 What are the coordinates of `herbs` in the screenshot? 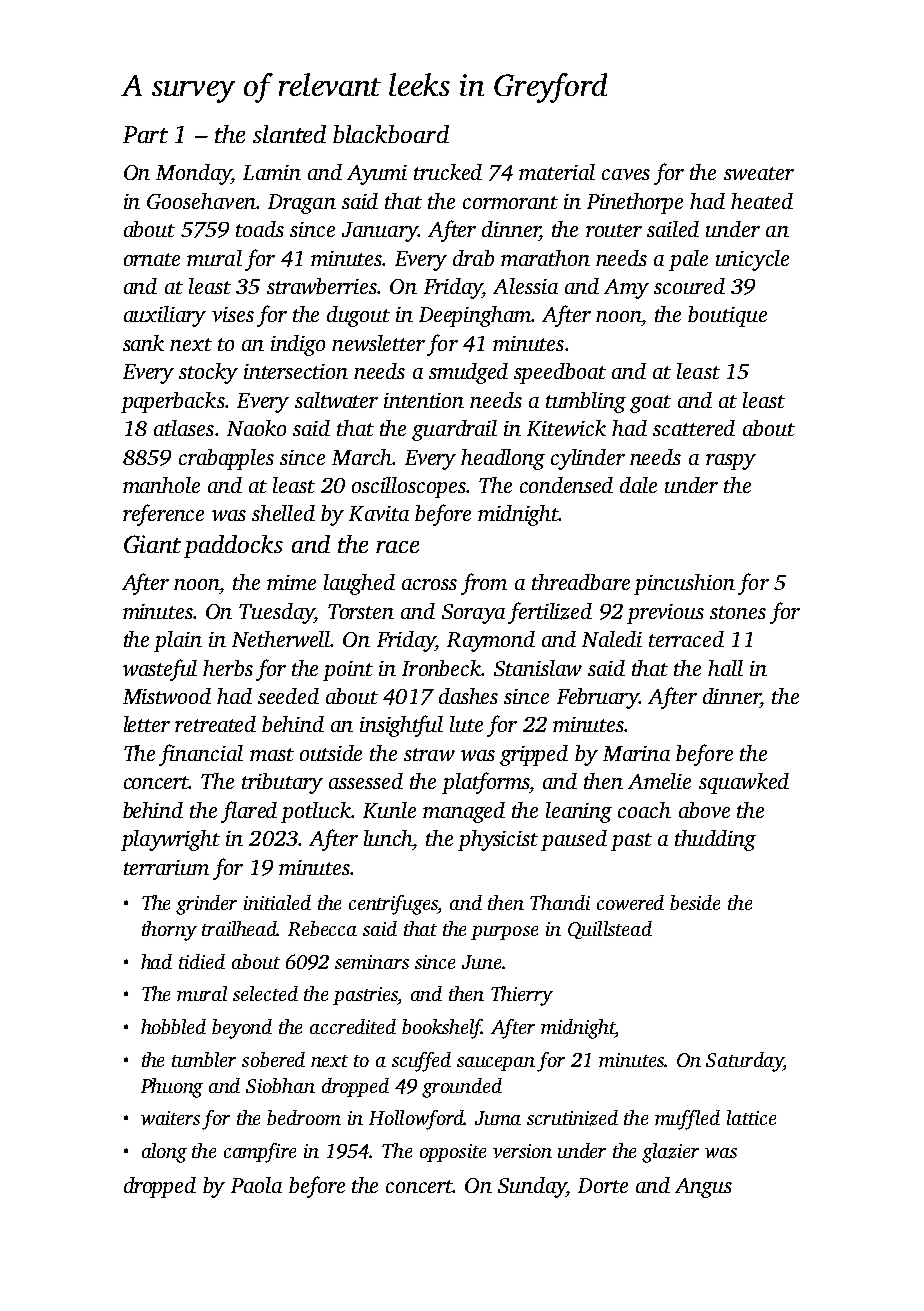 It's located at (228, 668).
